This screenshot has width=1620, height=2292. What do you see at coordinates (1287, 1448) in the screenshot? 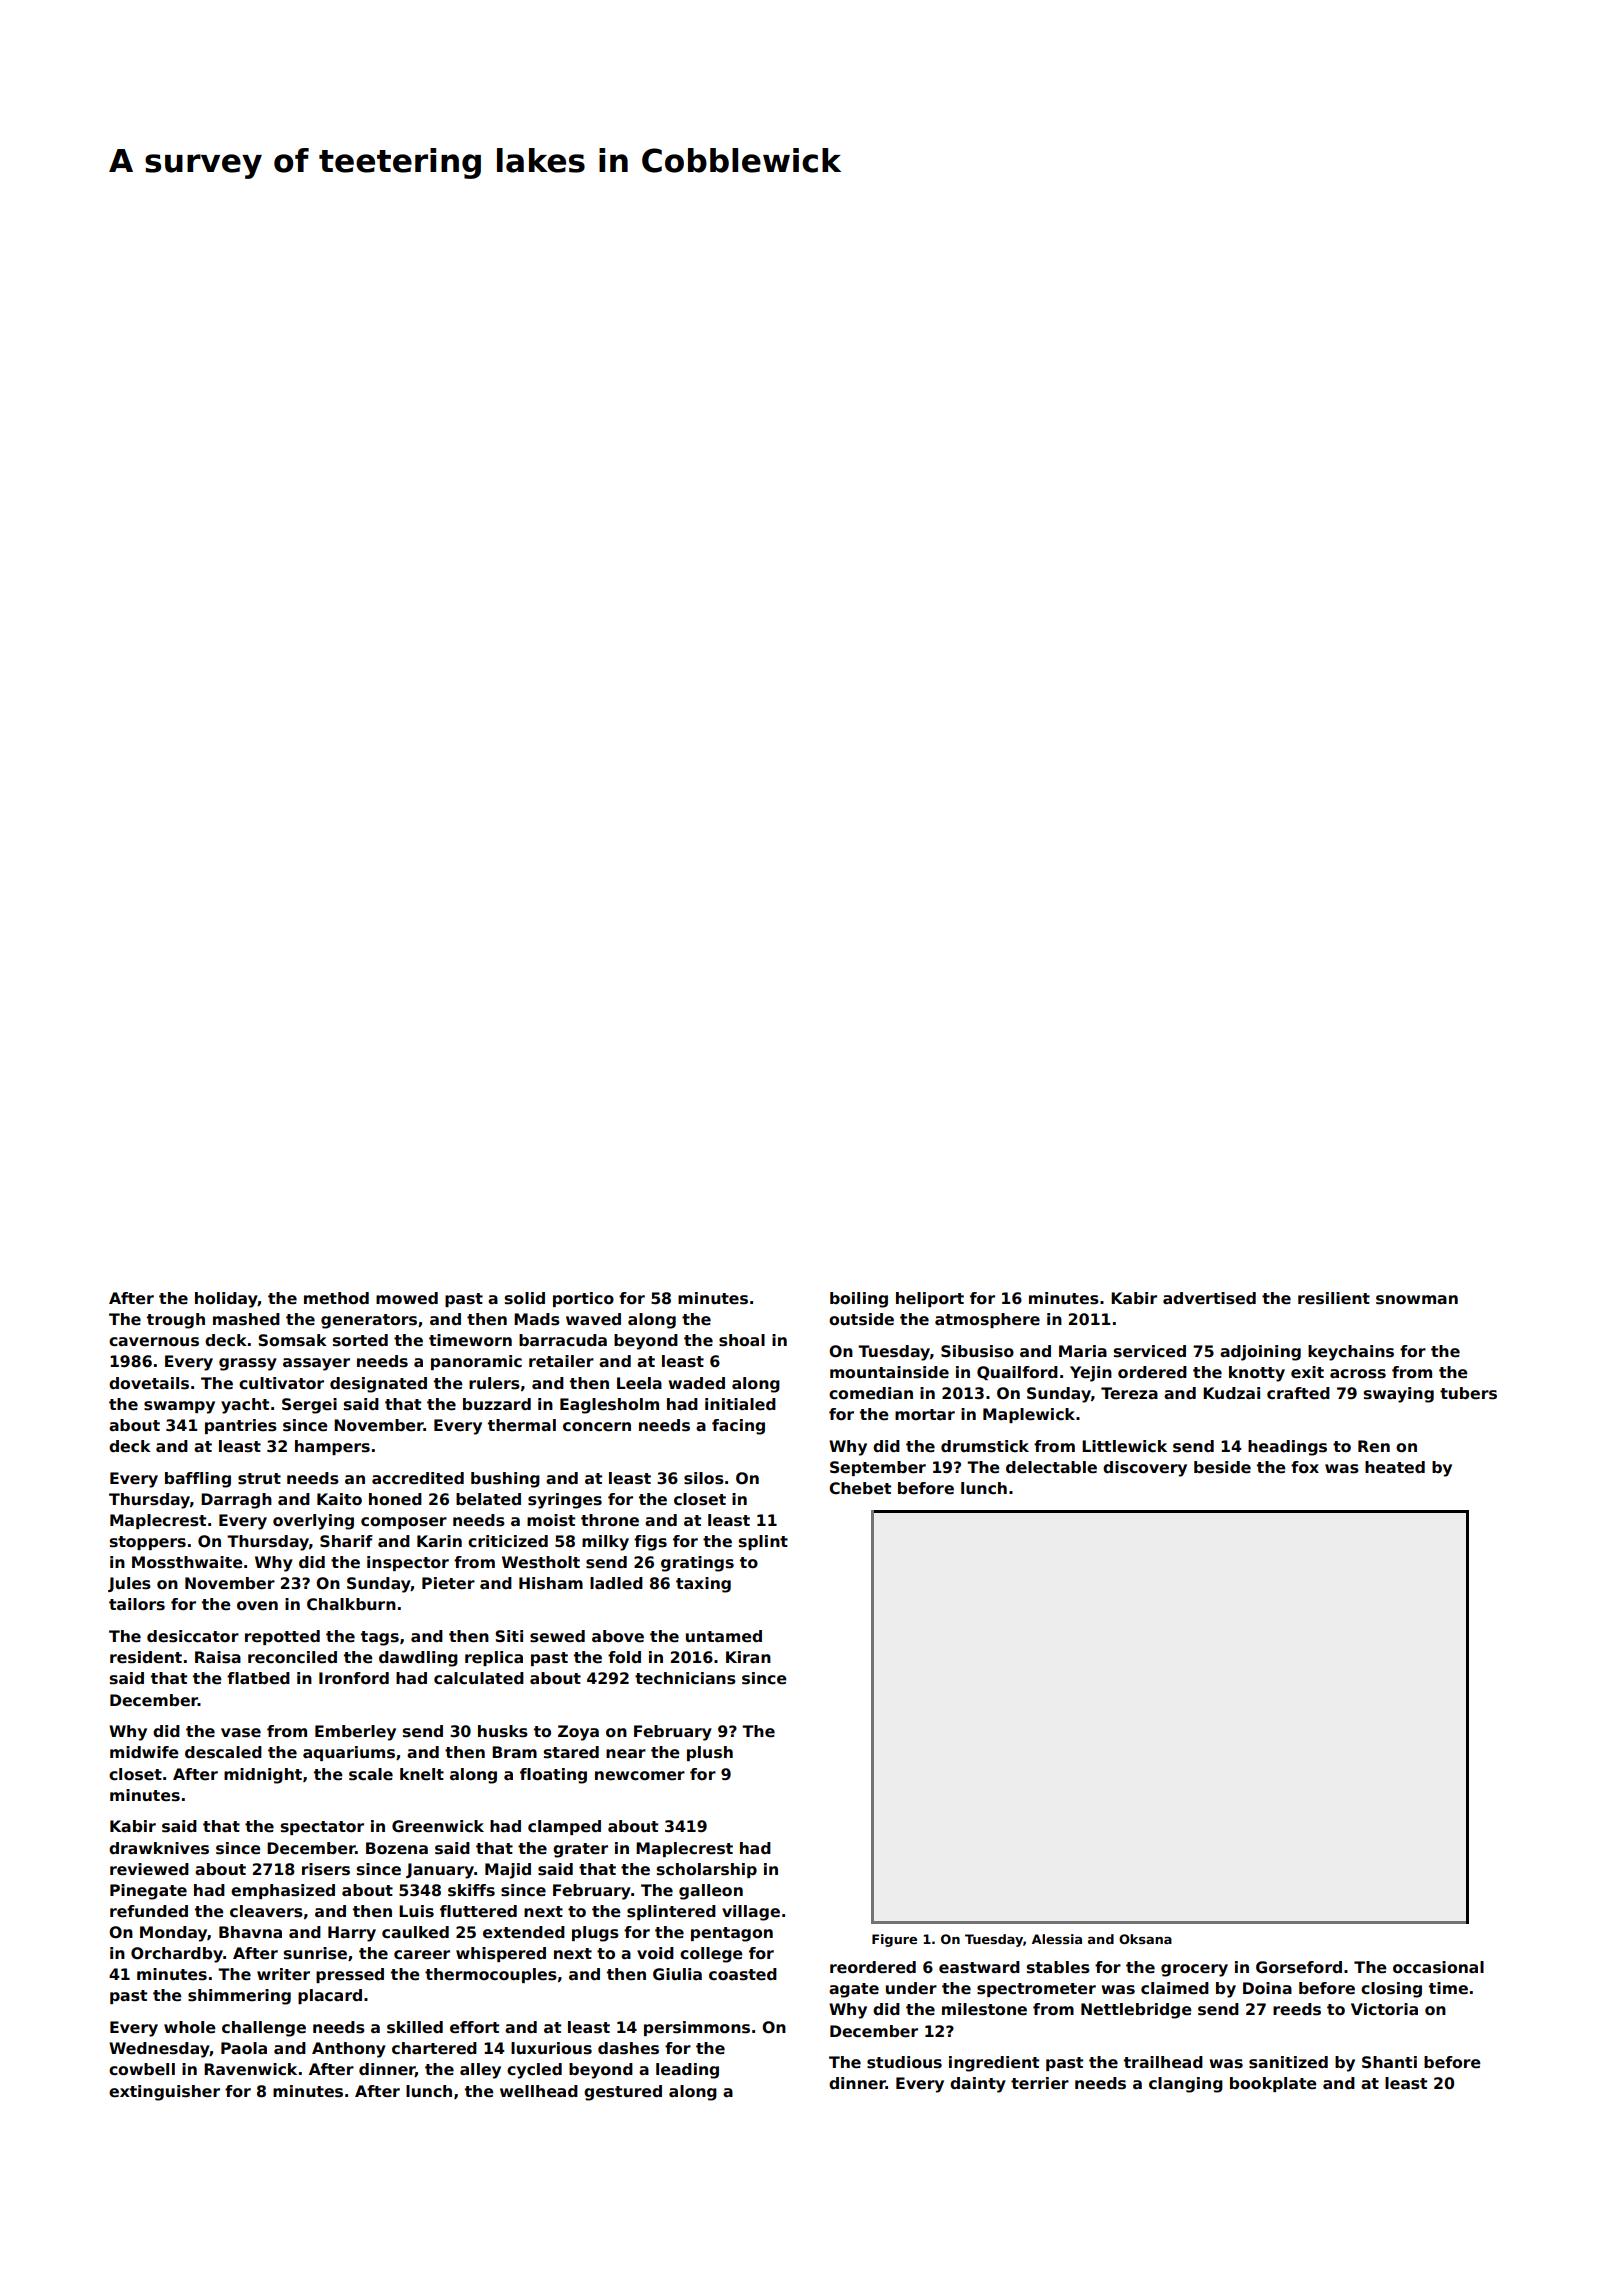
I see `headings` at bounding box center [1287, 1448].
